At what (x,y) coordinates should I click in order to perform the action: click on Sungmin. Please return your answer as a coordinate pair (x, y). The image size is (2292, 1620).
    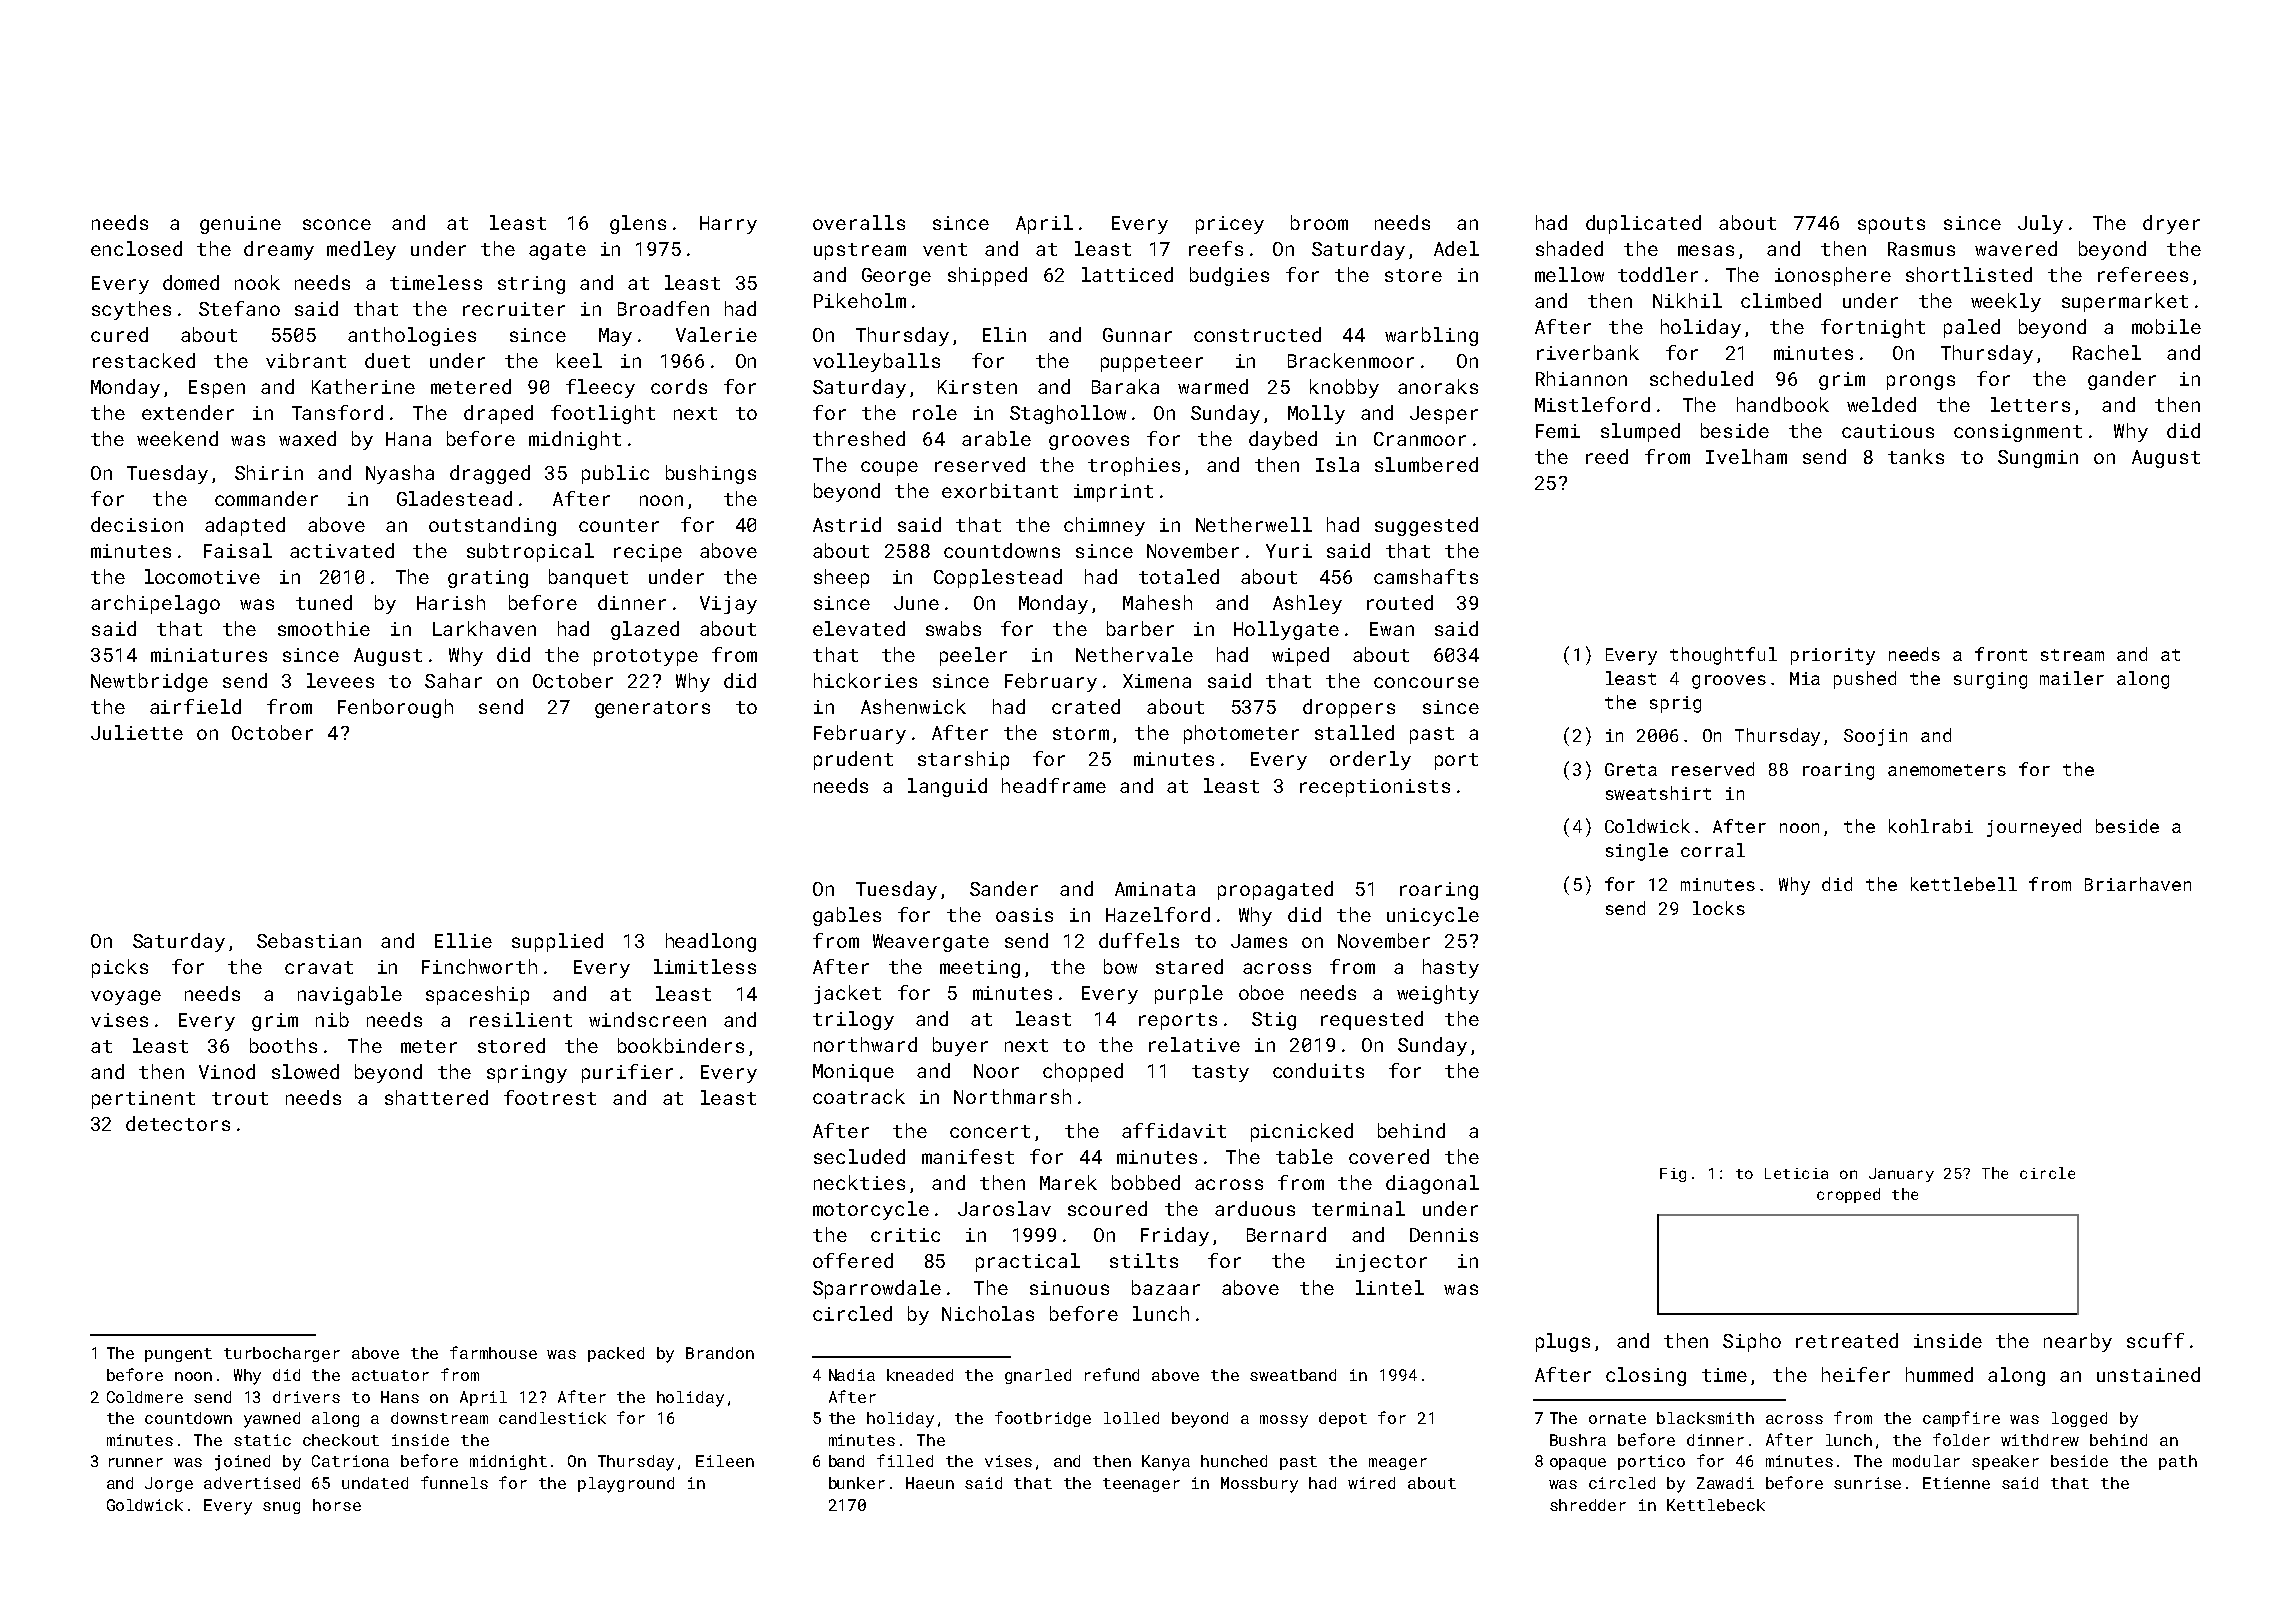
    Looking at the image, I should click on (2038, 459).
